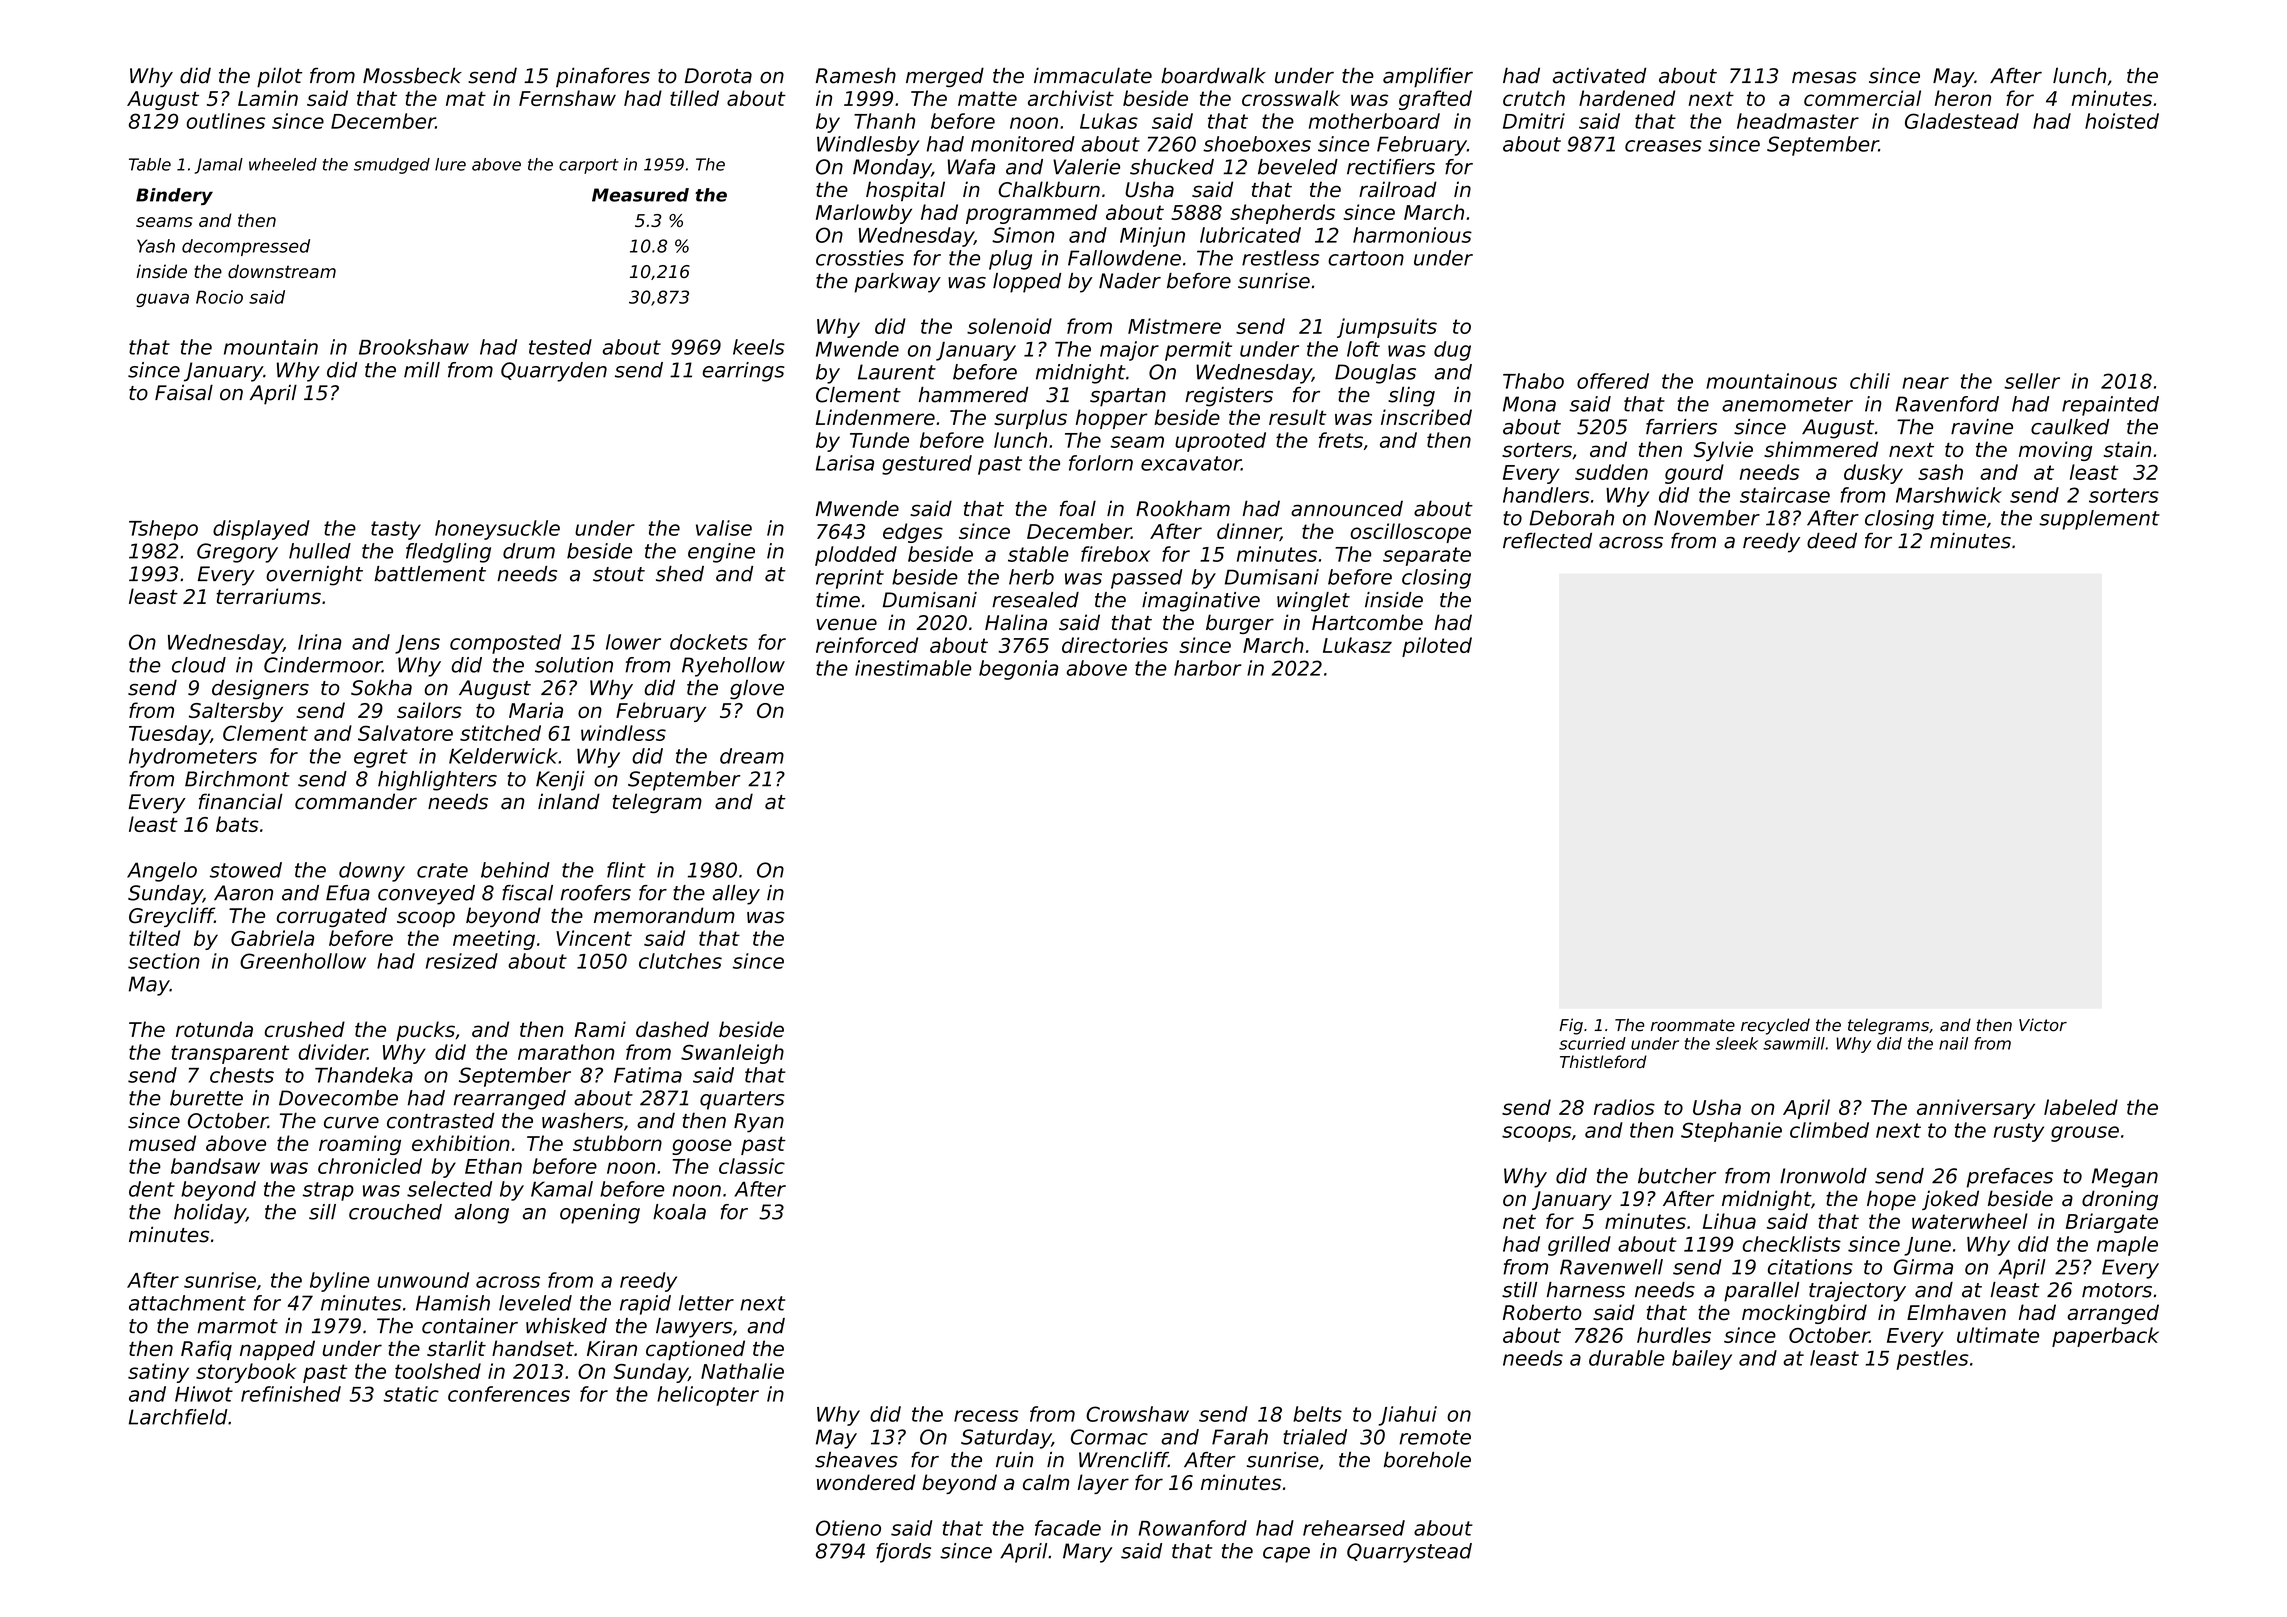  Describe the element at coordinates (617, 1143) in the document. I see `stubborn` at that location.
